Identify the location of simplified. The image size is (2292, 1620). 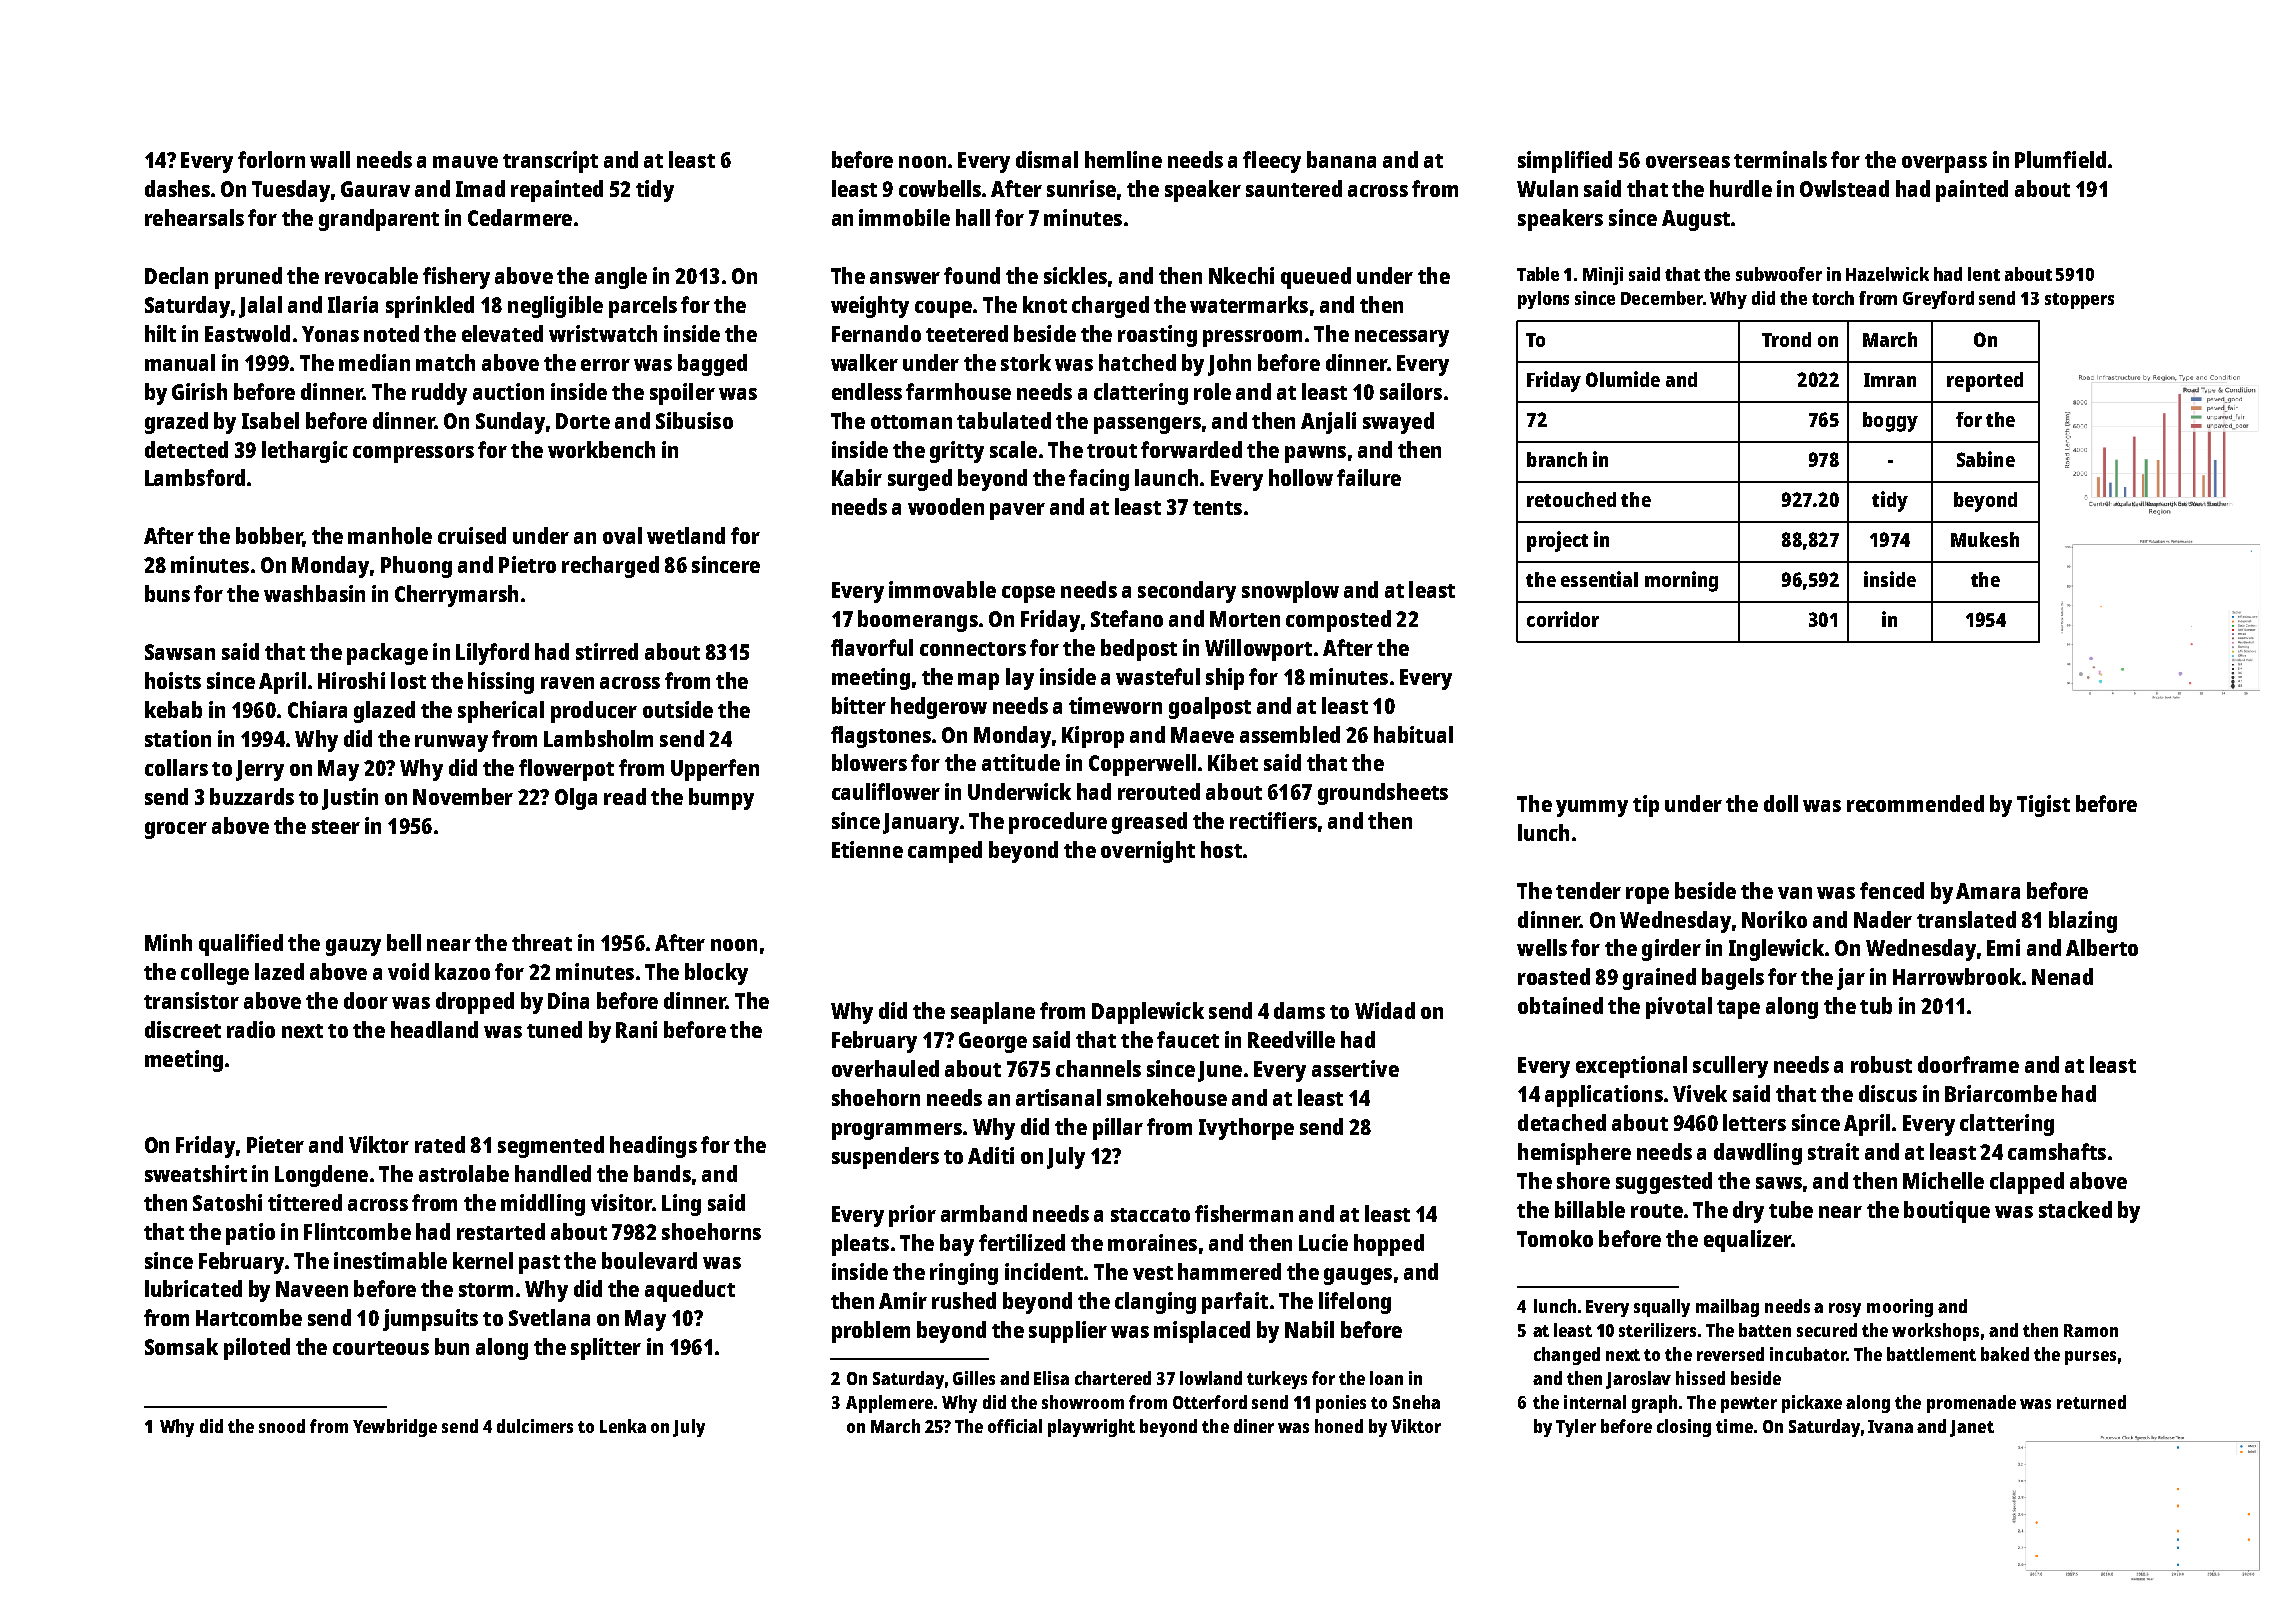
(1565, 162).
